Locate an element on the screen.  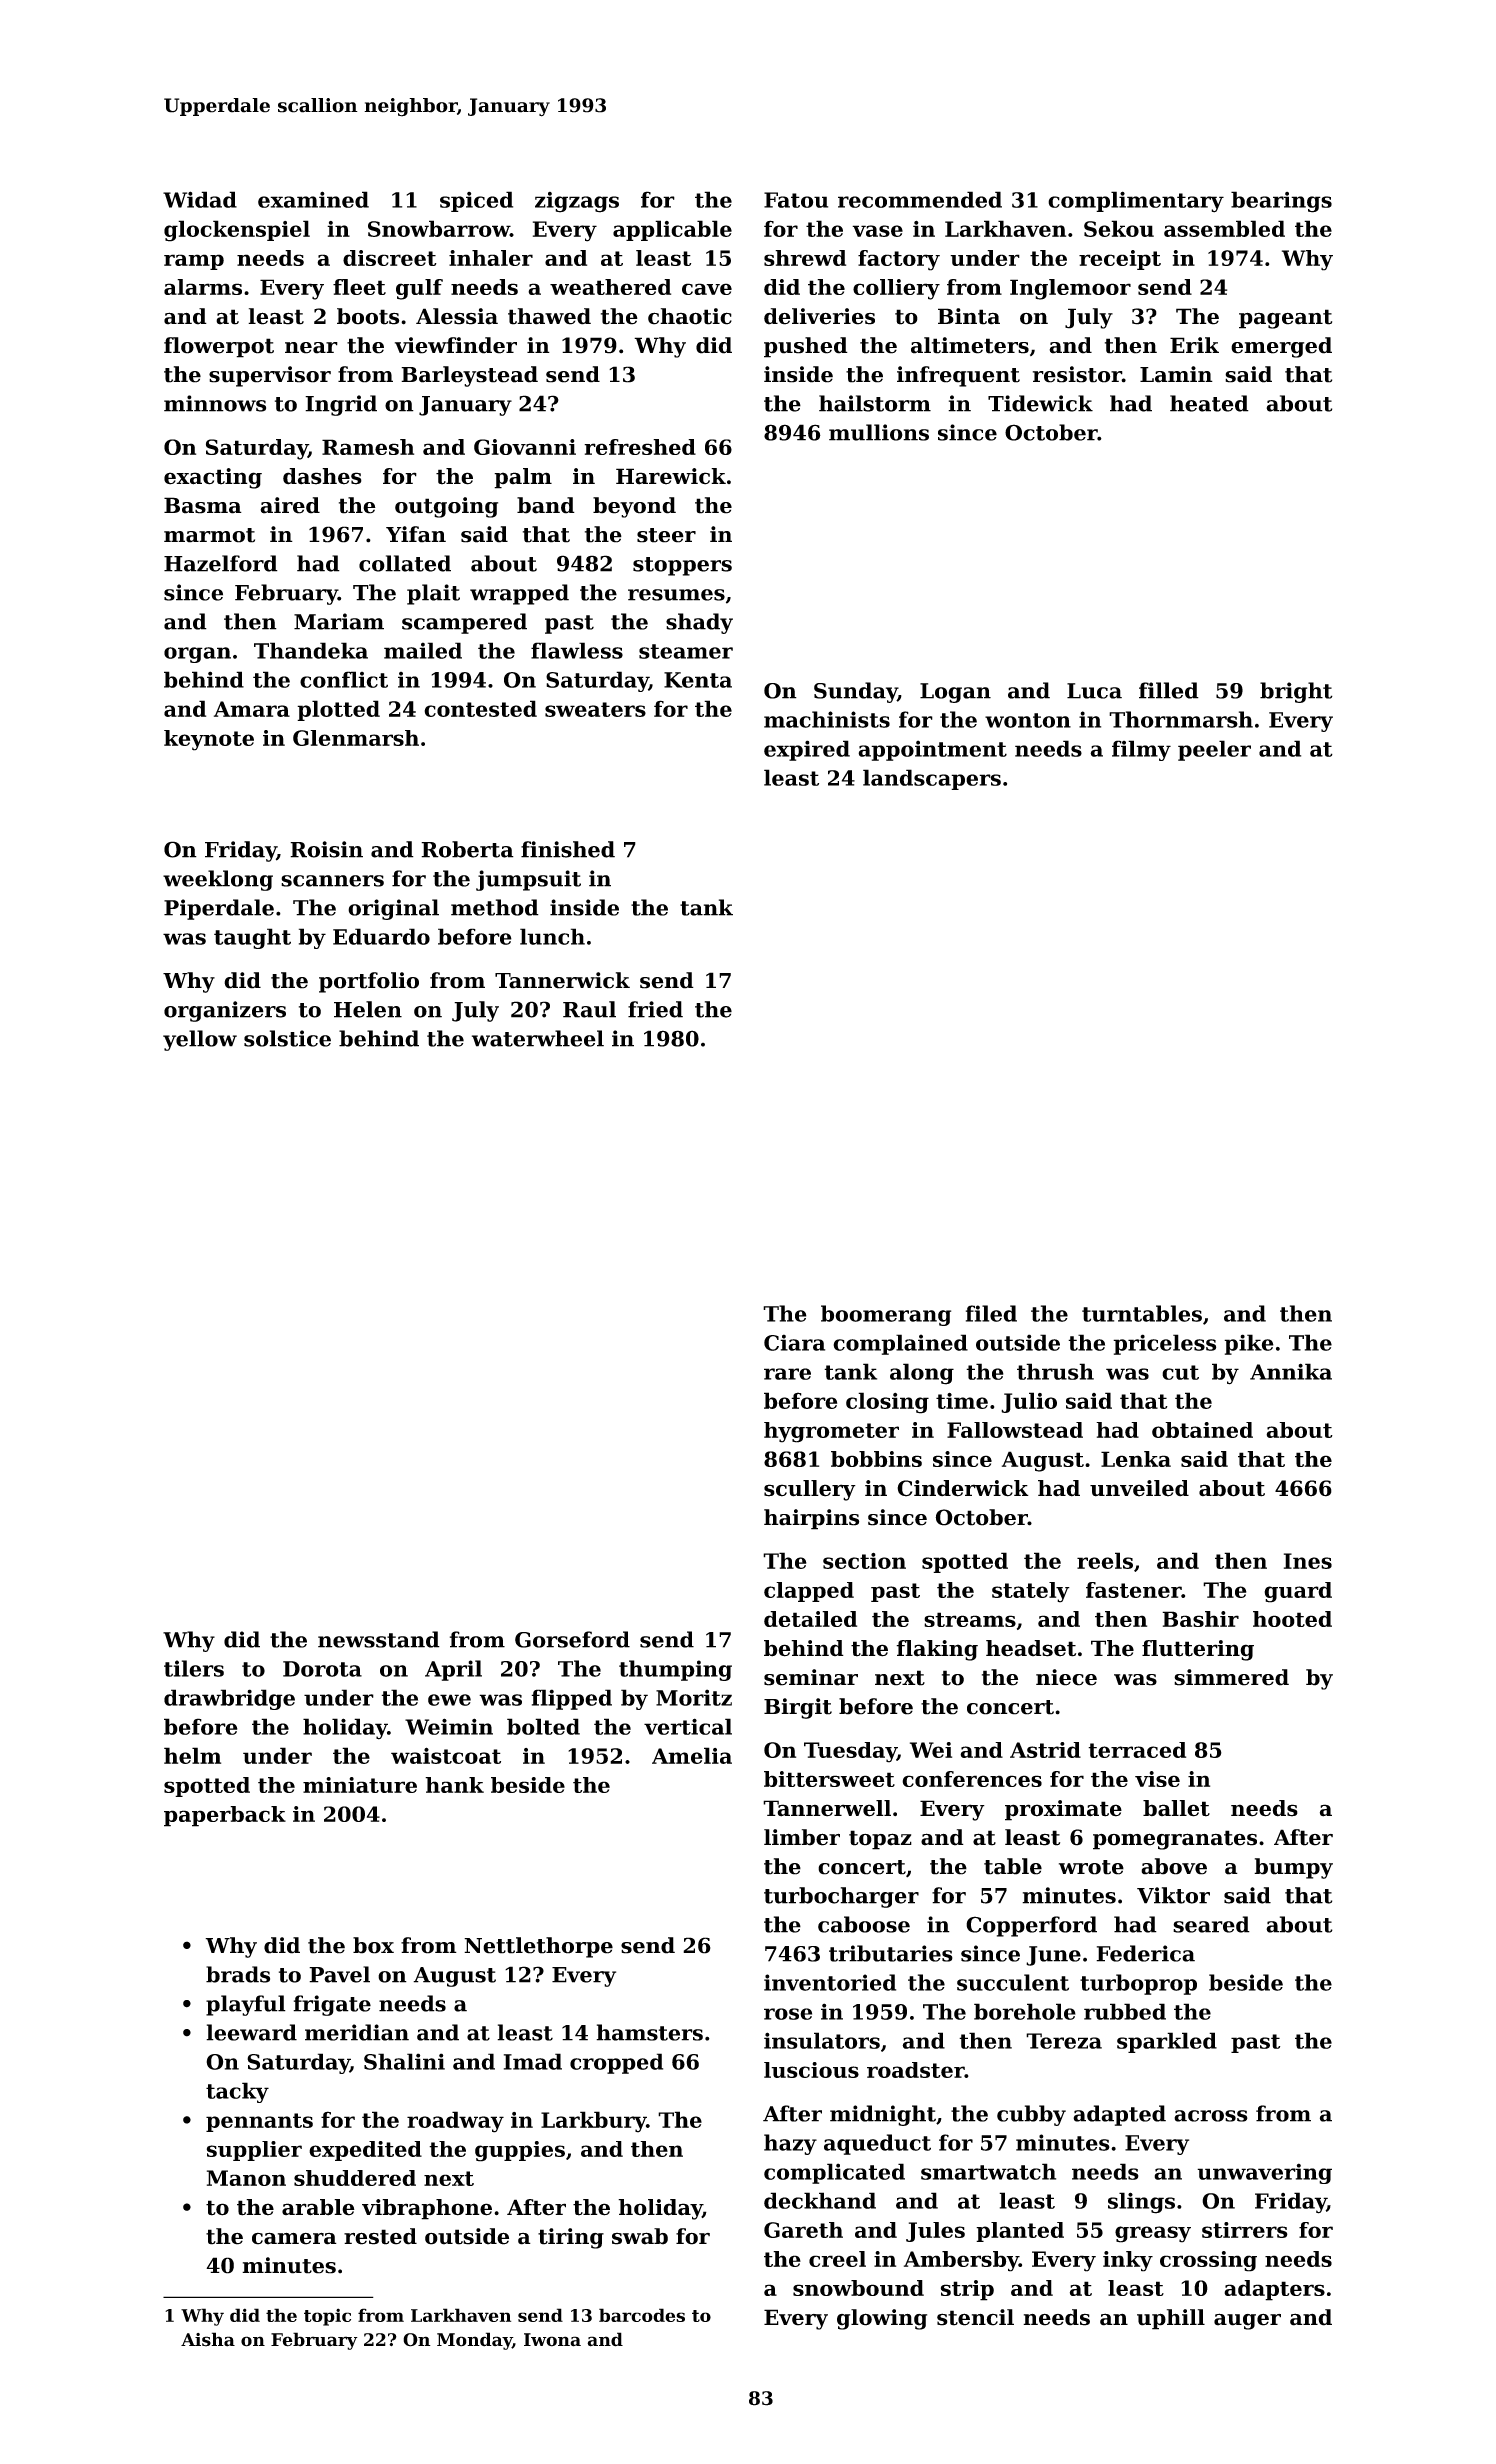
landscapers is located at coordinates (932, 779).
